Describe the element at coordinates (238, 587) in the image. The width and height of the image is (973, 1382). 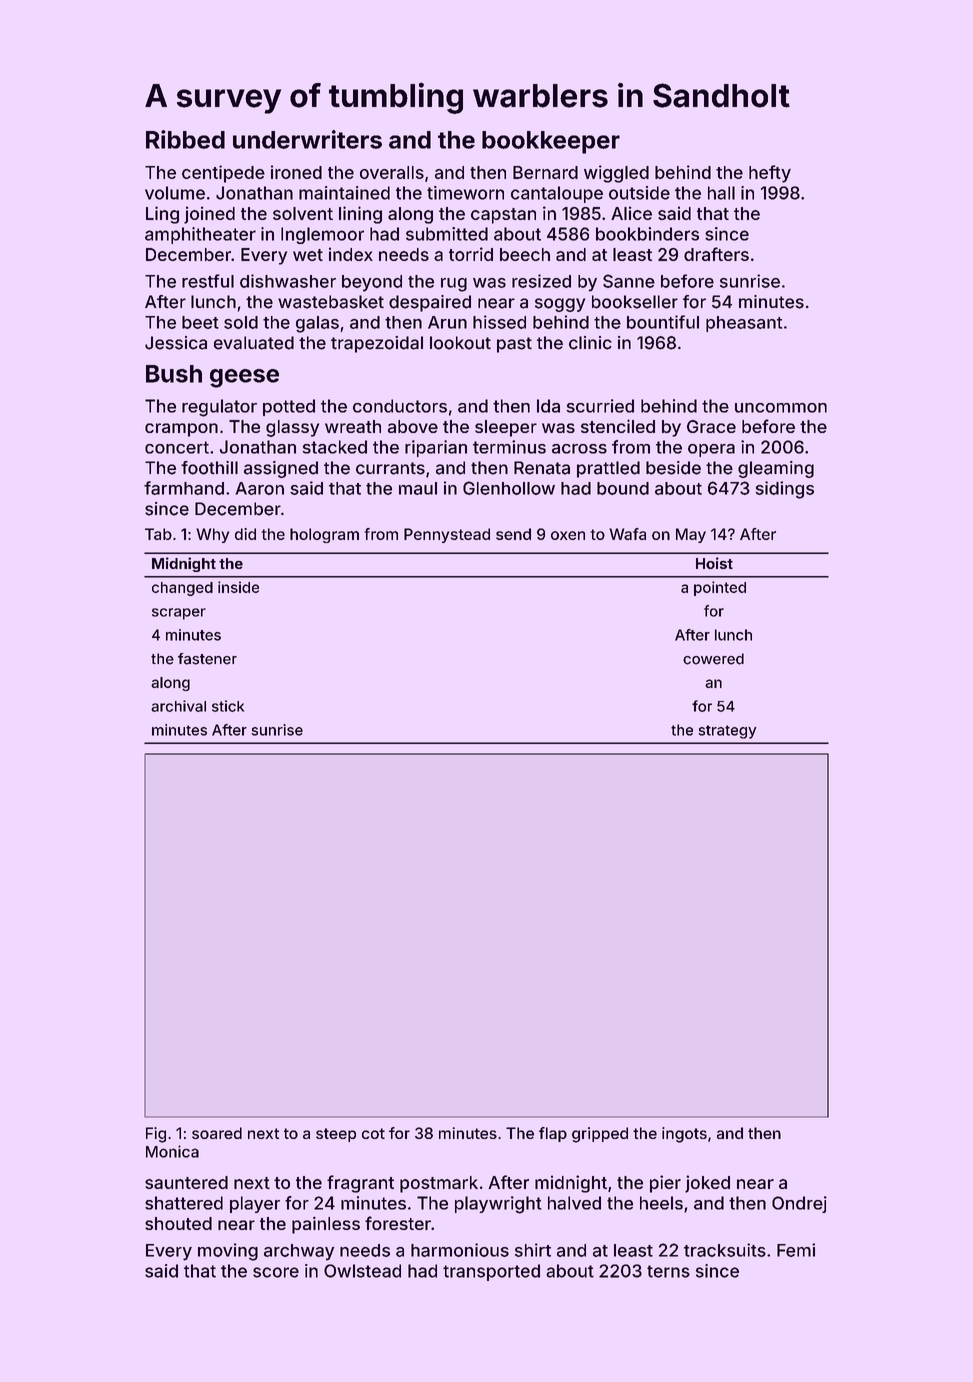
I see `inside` at that location.
